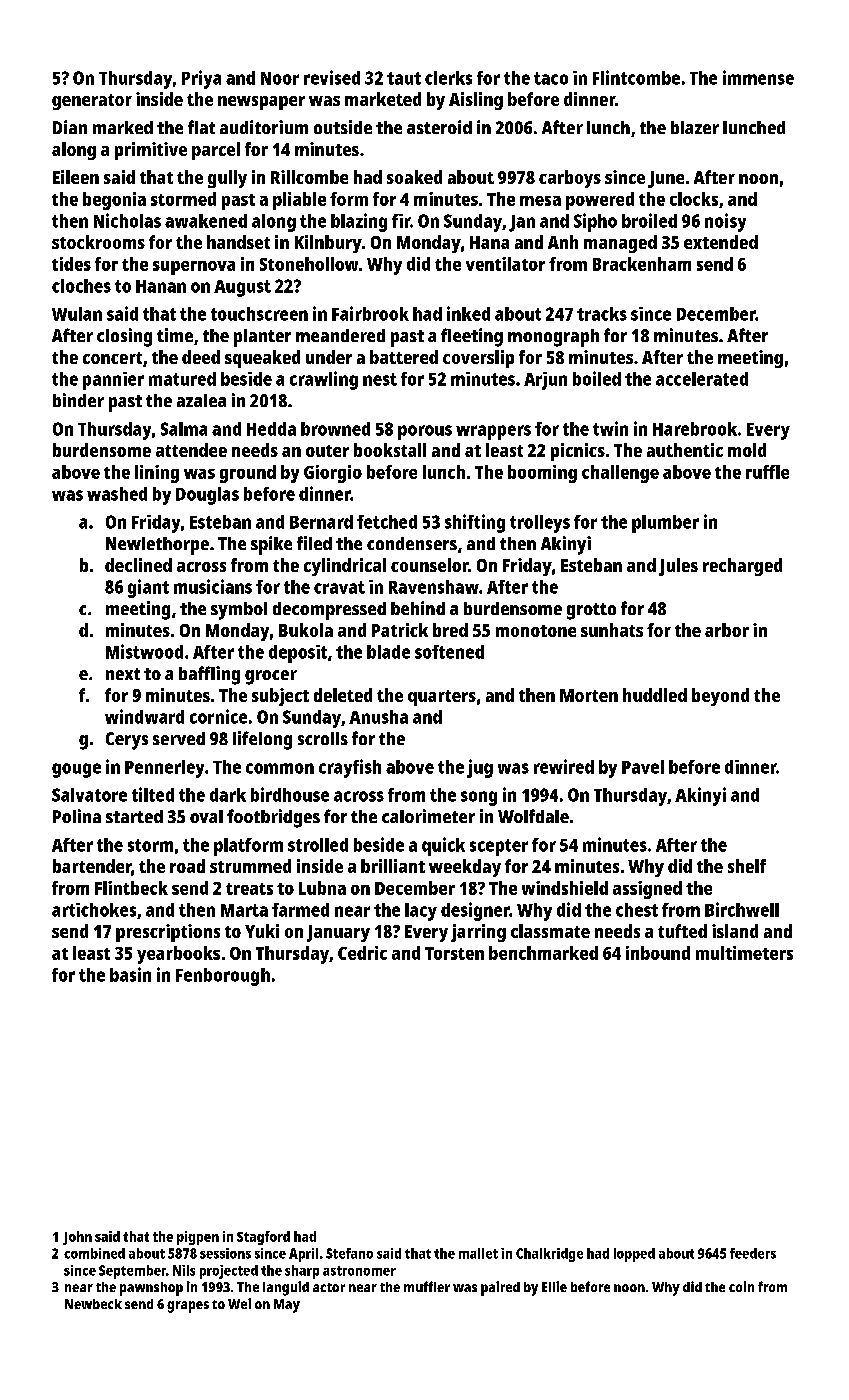 This page has height=1400, width=849. I want to click on shelf, so click(747, 866).
